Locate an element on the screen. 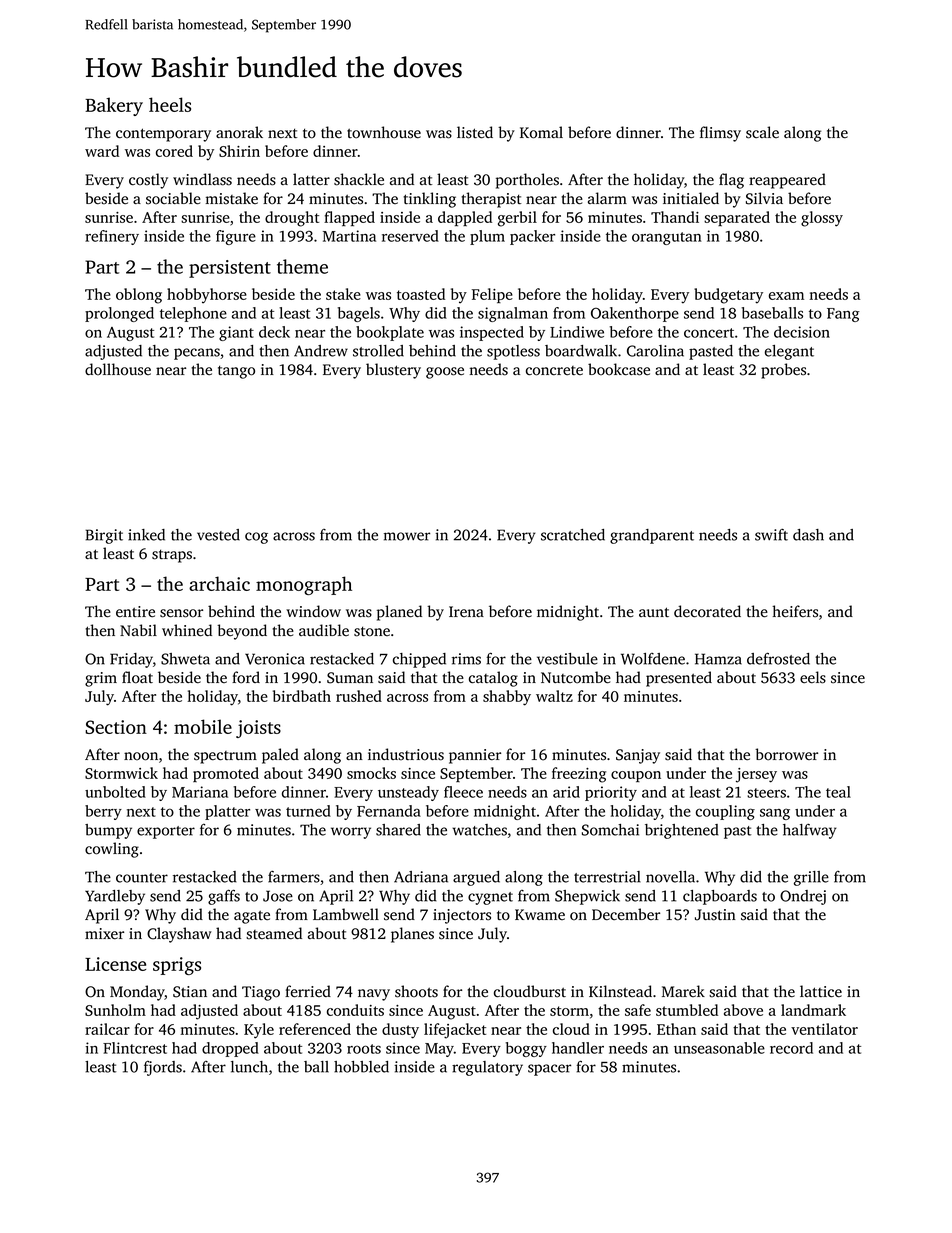 The width and height of the screenshot is (952, 1233). bookcase is located at coordinates (619, 369).
